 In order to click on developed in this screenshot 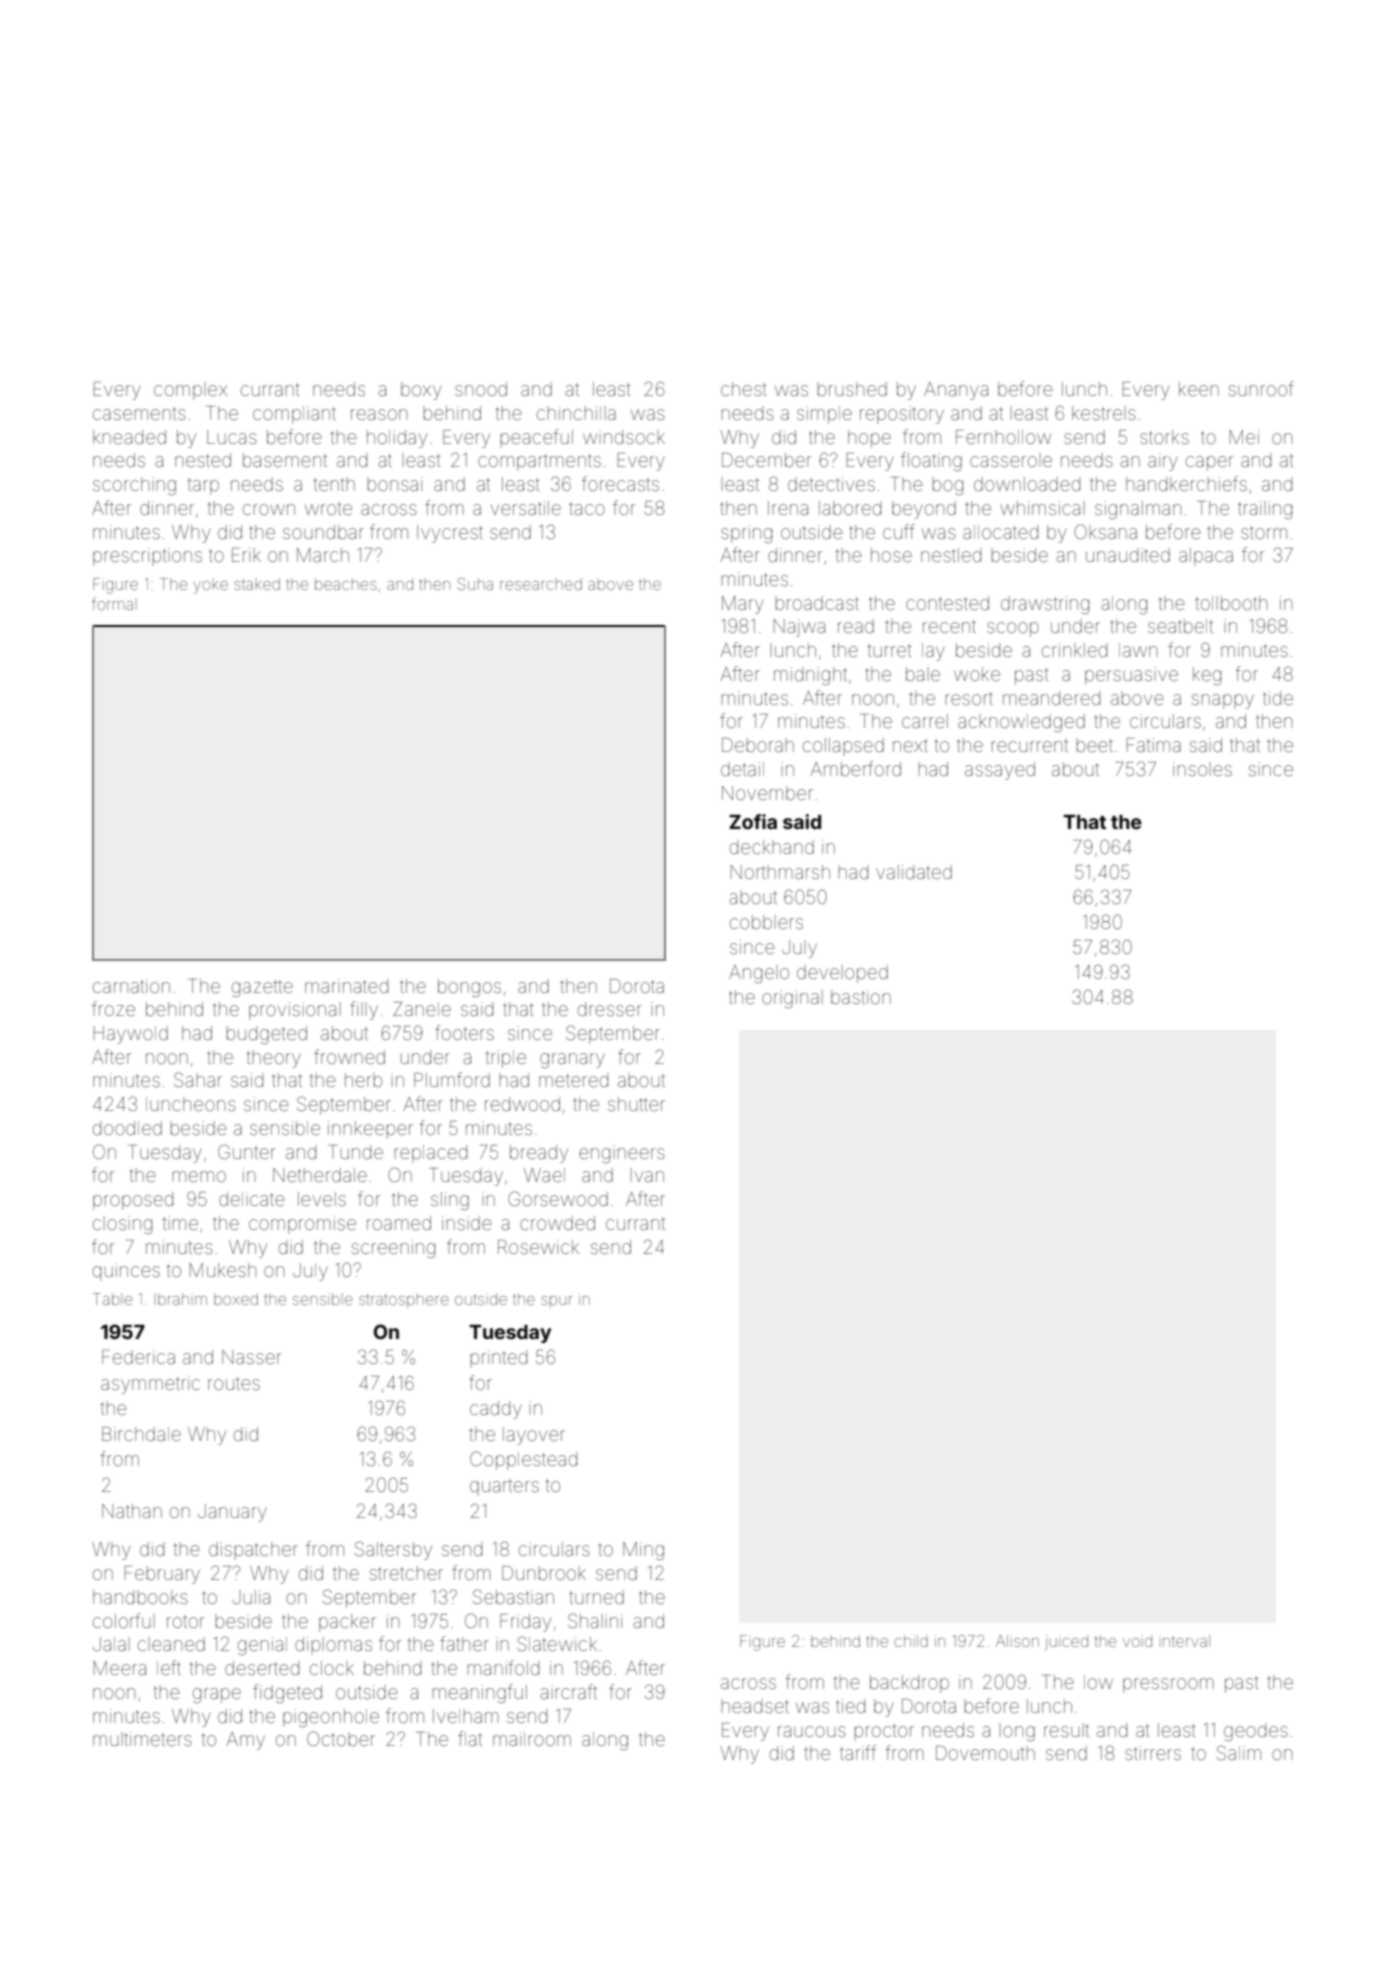, I will do `click(842, 974)`.
